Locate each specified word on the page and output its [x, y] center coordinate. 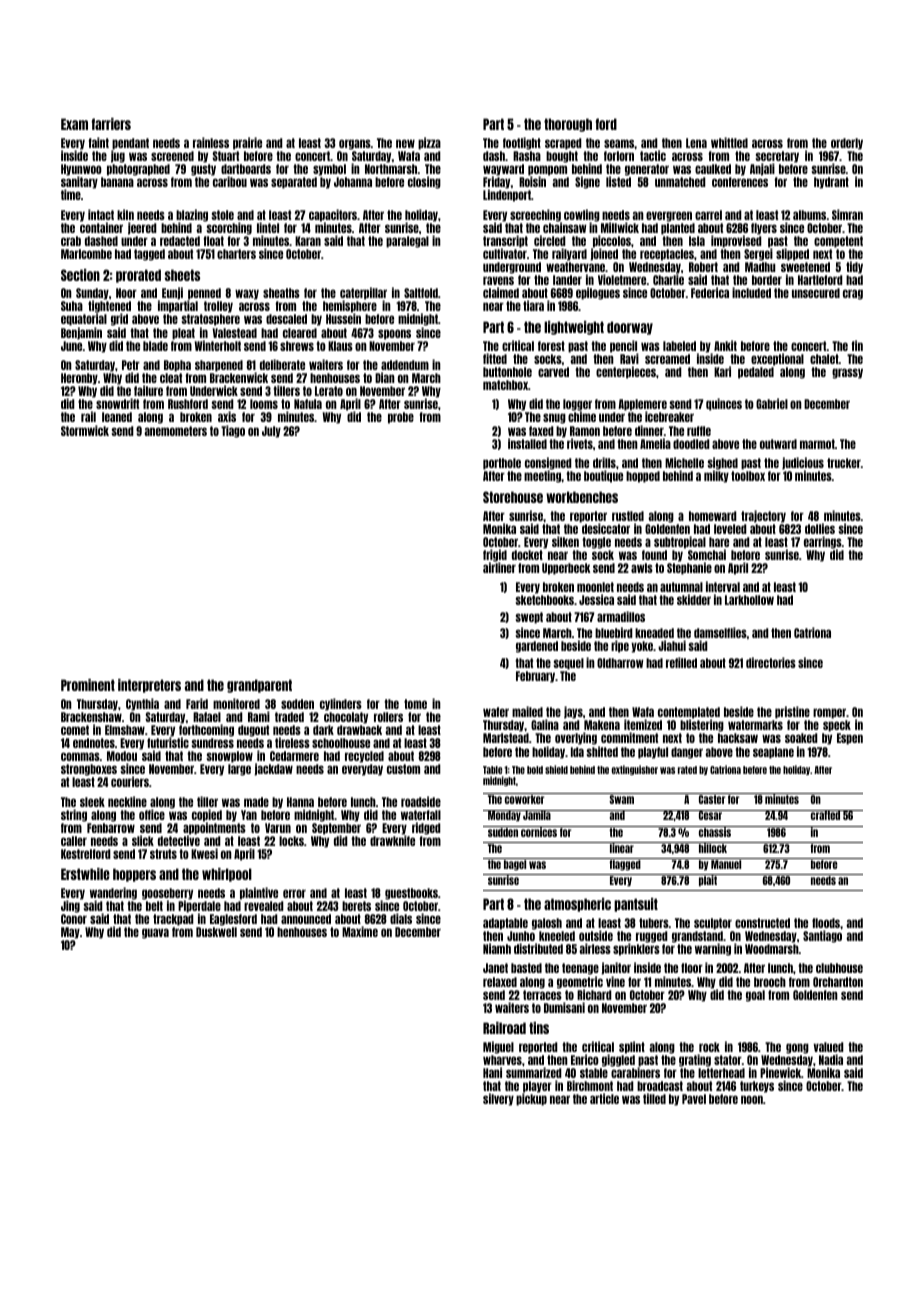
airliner [499, 567]
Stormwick [85, 430]
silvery [498, 1099]
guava [155, 933]
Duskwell [216, 932]
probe [401, 418]
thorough [568, 125]
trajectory [763, 516]
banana [117, 182]
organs [355, 144]
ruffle [699, 431]
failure [148, 390]
